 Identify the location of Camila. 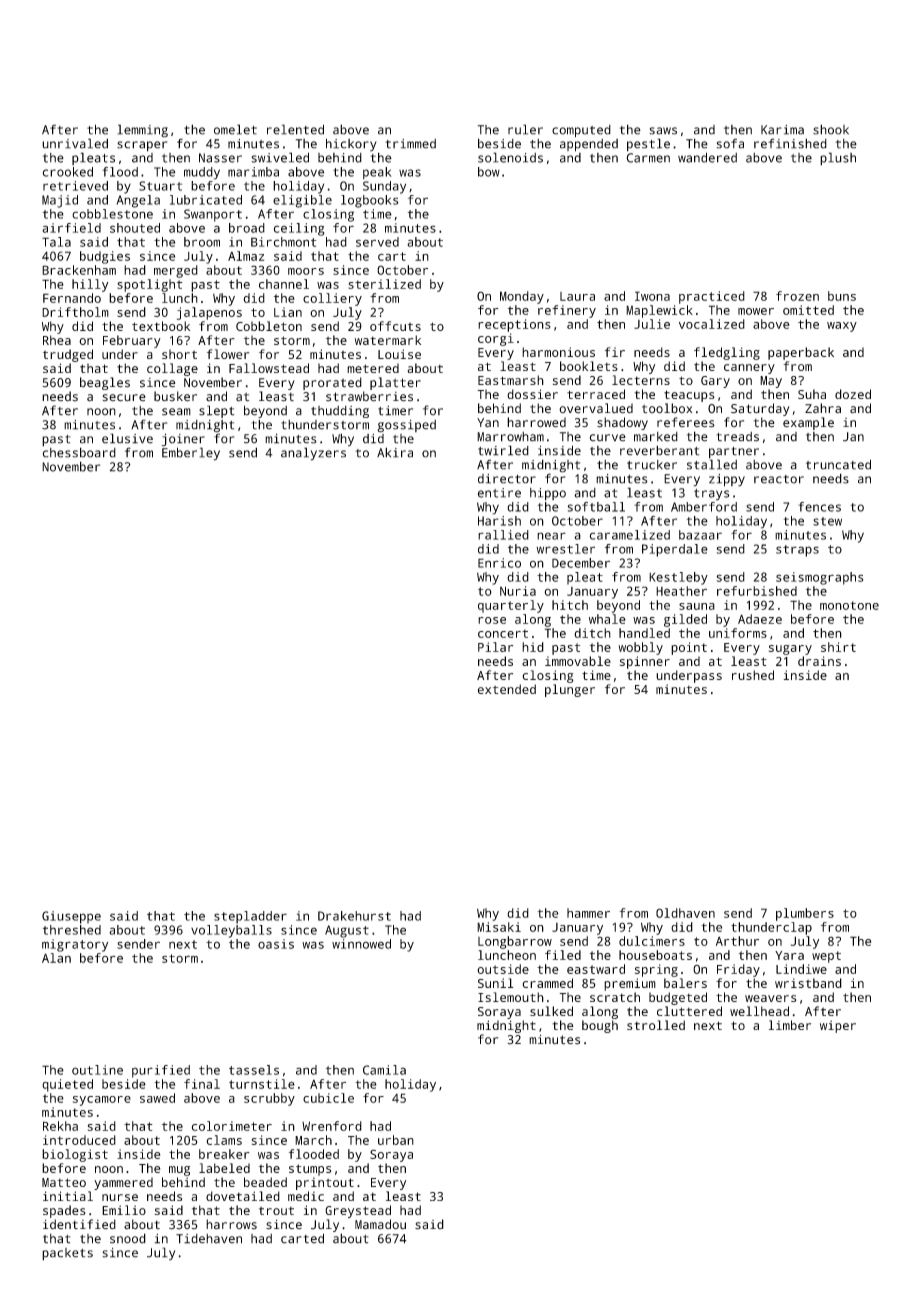
(384, 1070).
